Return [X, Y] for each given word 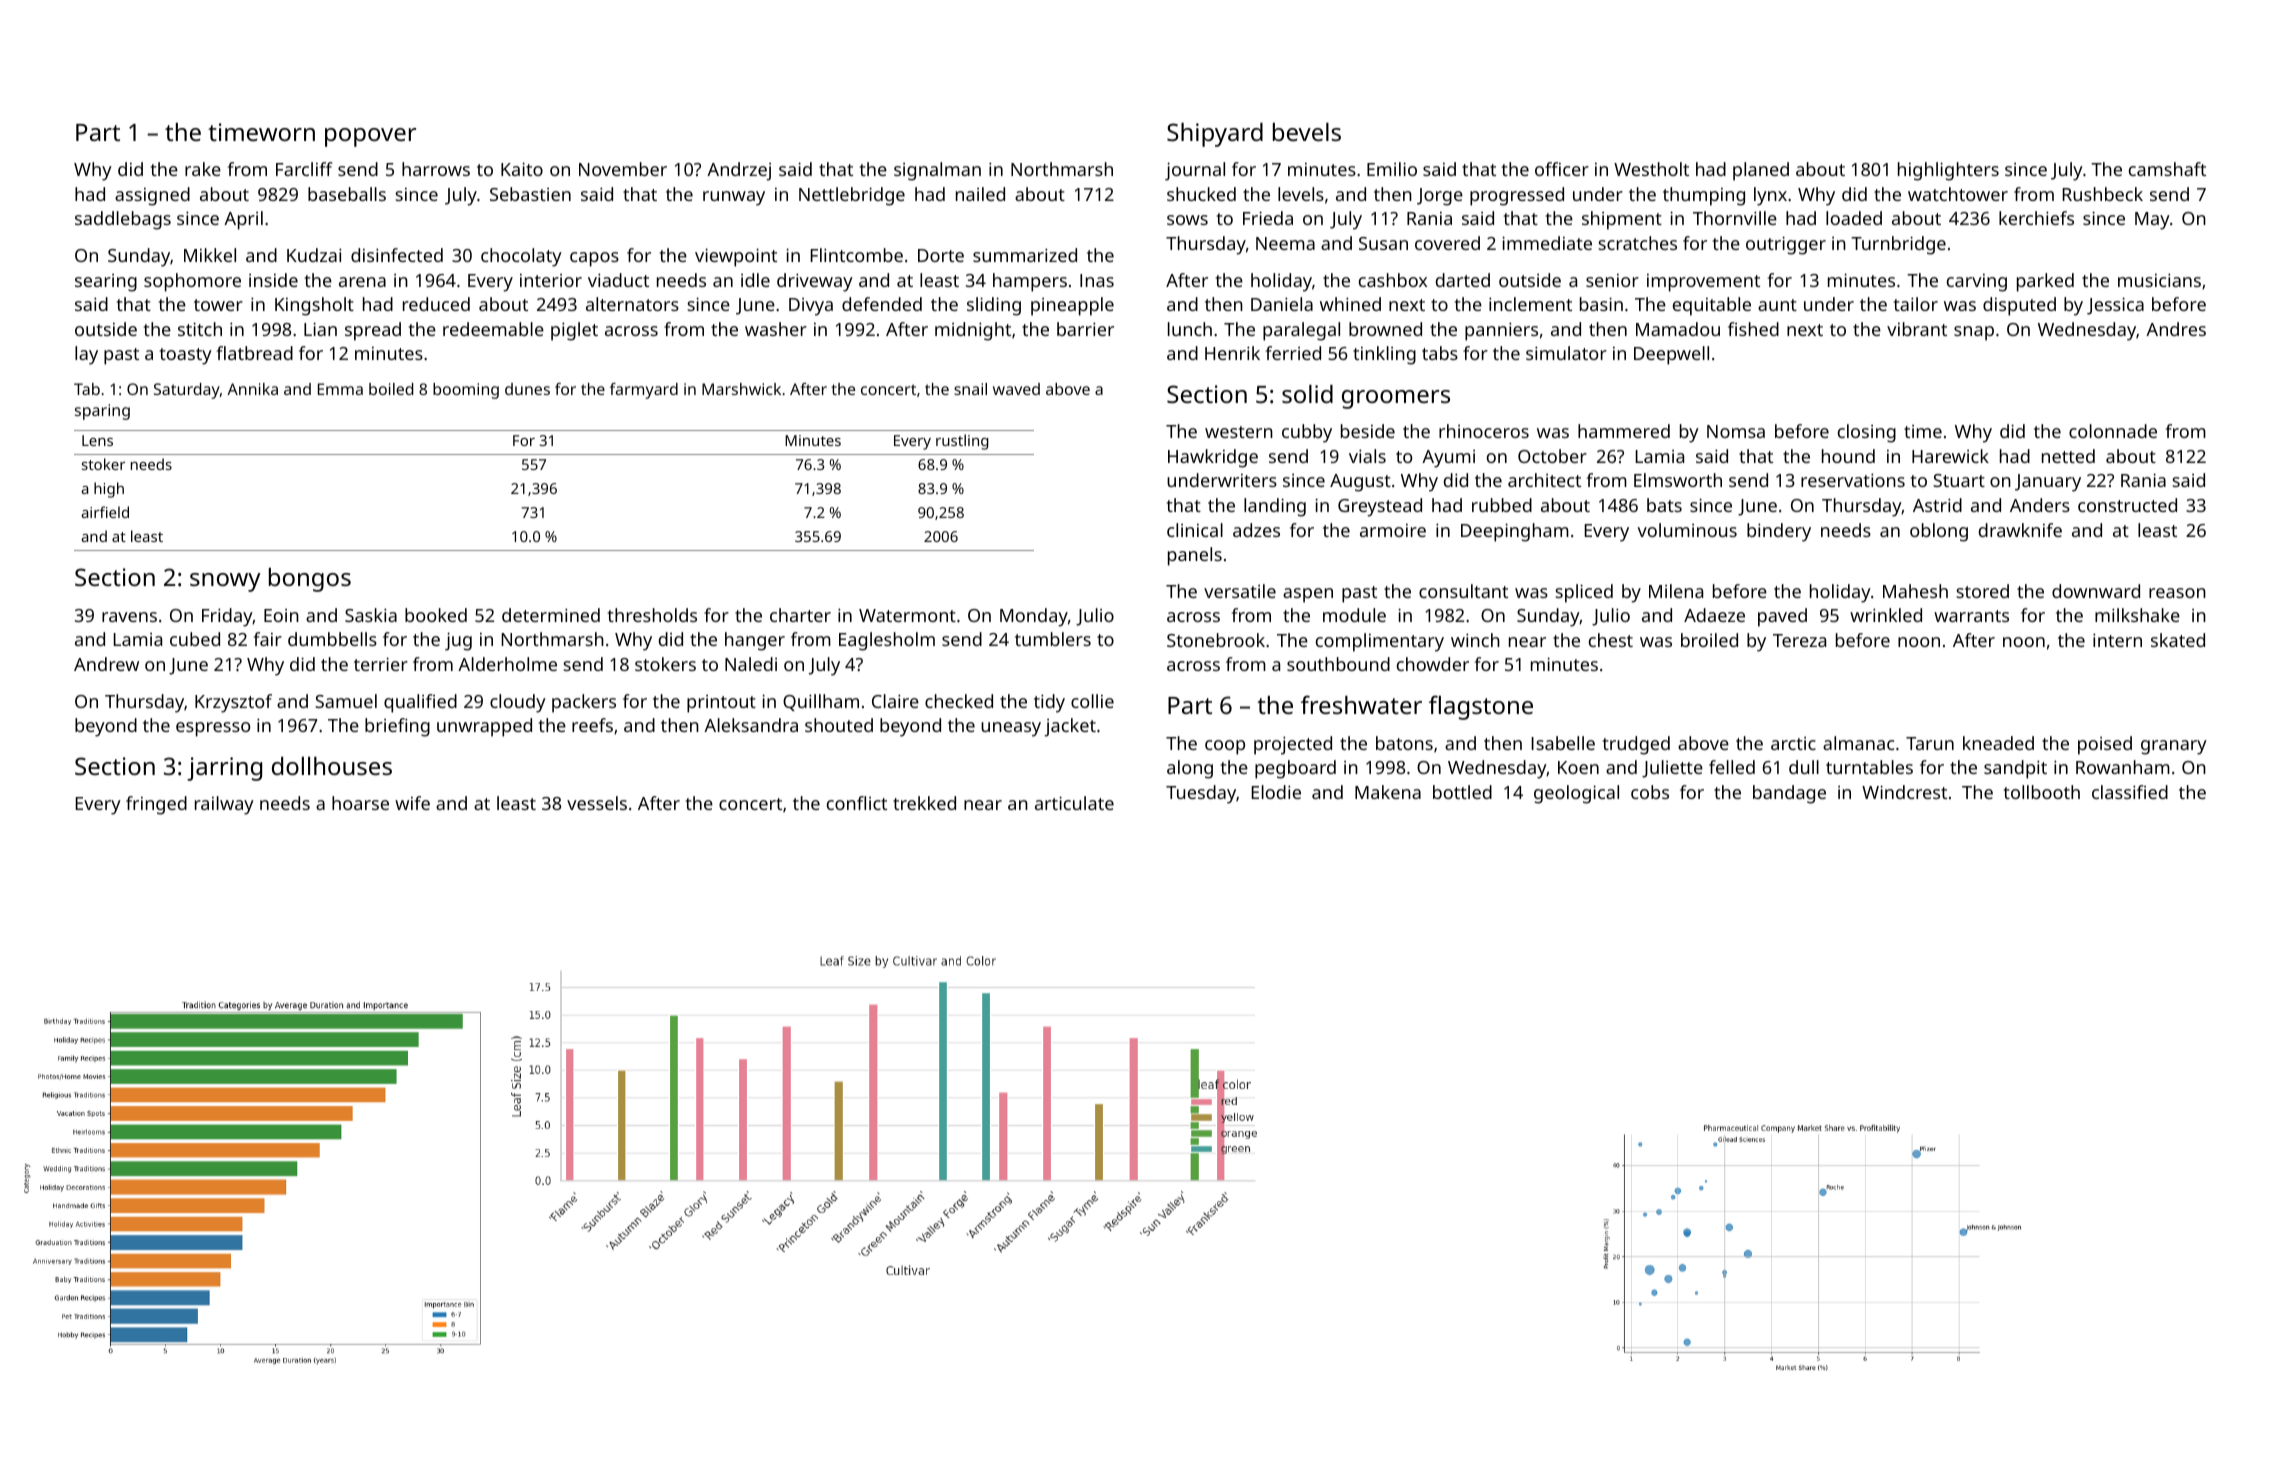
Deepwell [1671, 355]
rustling [962, 442]
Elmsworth [1678, 480]
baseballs [347, 194]
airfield [105, 512]
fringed [156, 805]
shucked [1201, 194]
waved [1016, 389]
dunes [527, 389]
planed [1761, 171]
